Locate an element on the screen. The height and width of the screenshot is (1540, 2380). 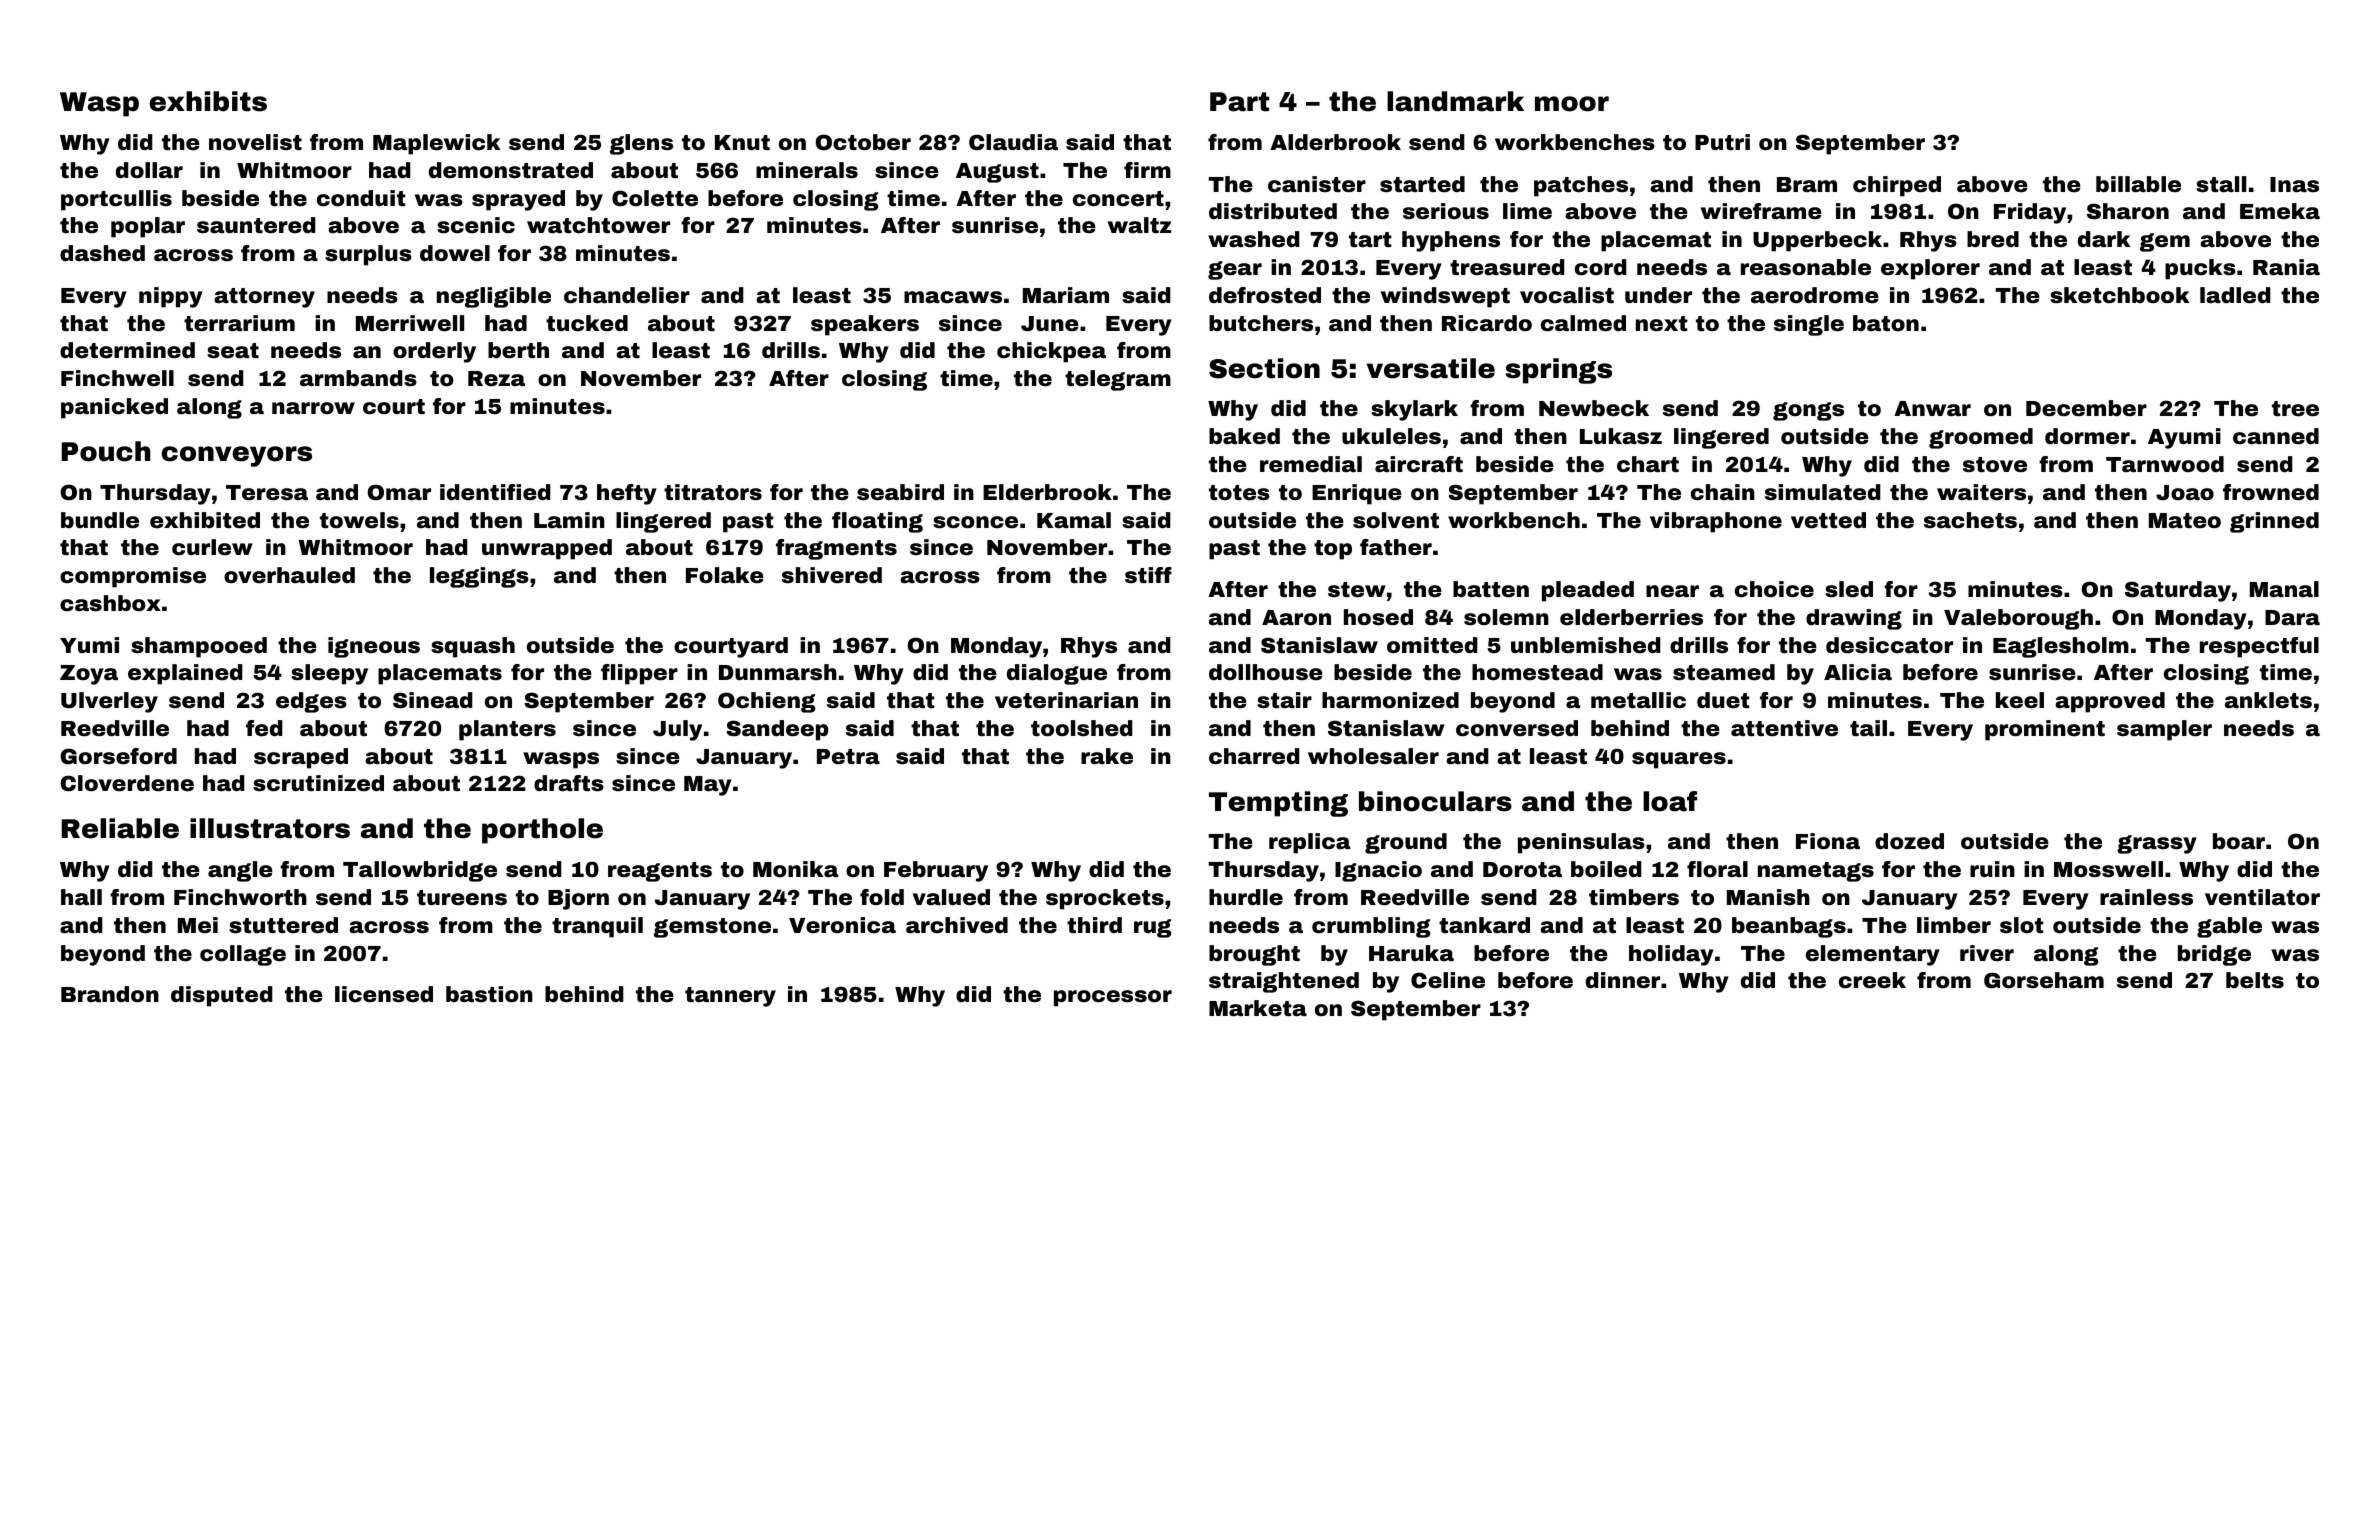
August is located at coordinates (997, 173).
